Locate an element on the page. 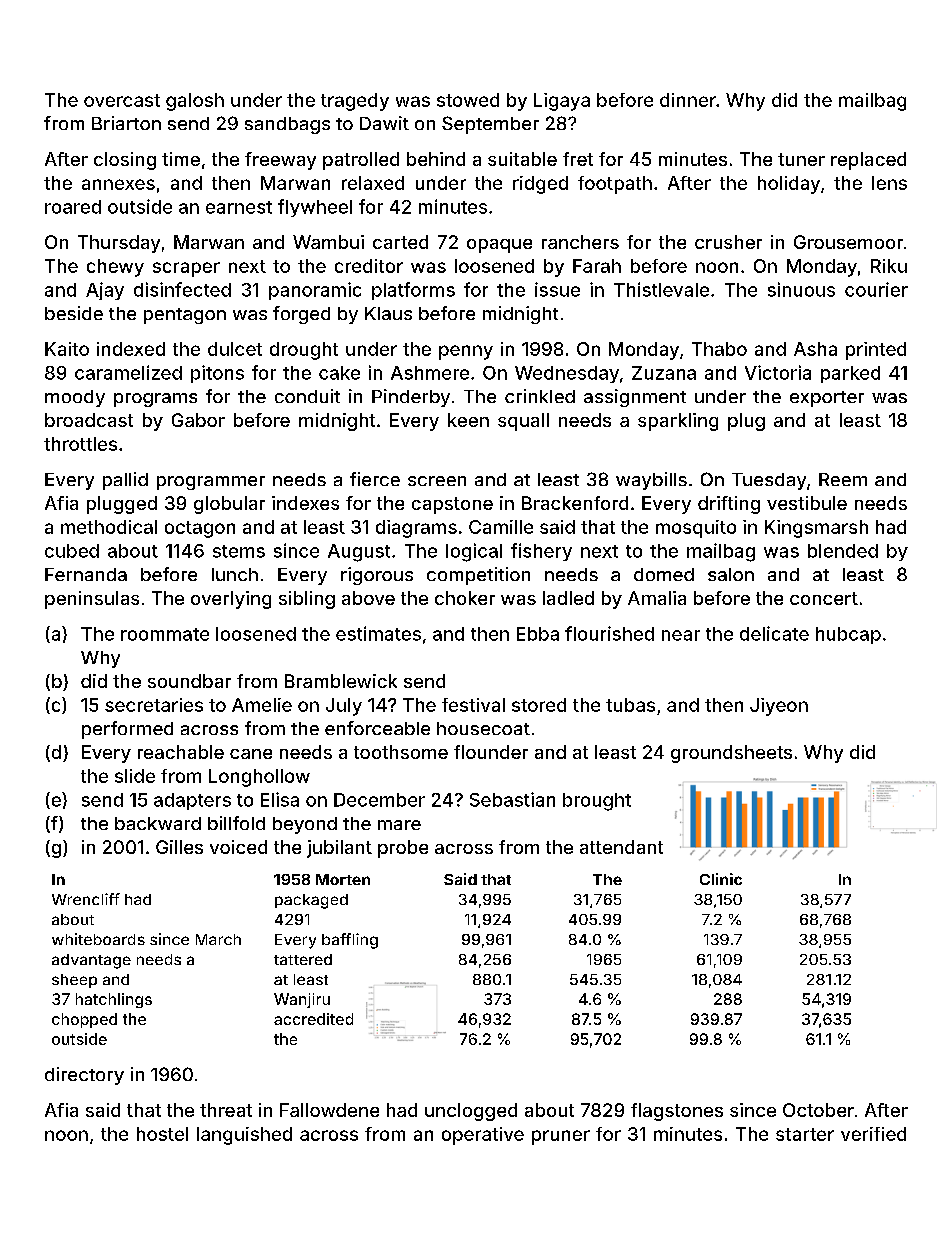 Image resolution: width=952 pixels, height=1233 pixels. Kaito is located at coordinates (67, 349).
